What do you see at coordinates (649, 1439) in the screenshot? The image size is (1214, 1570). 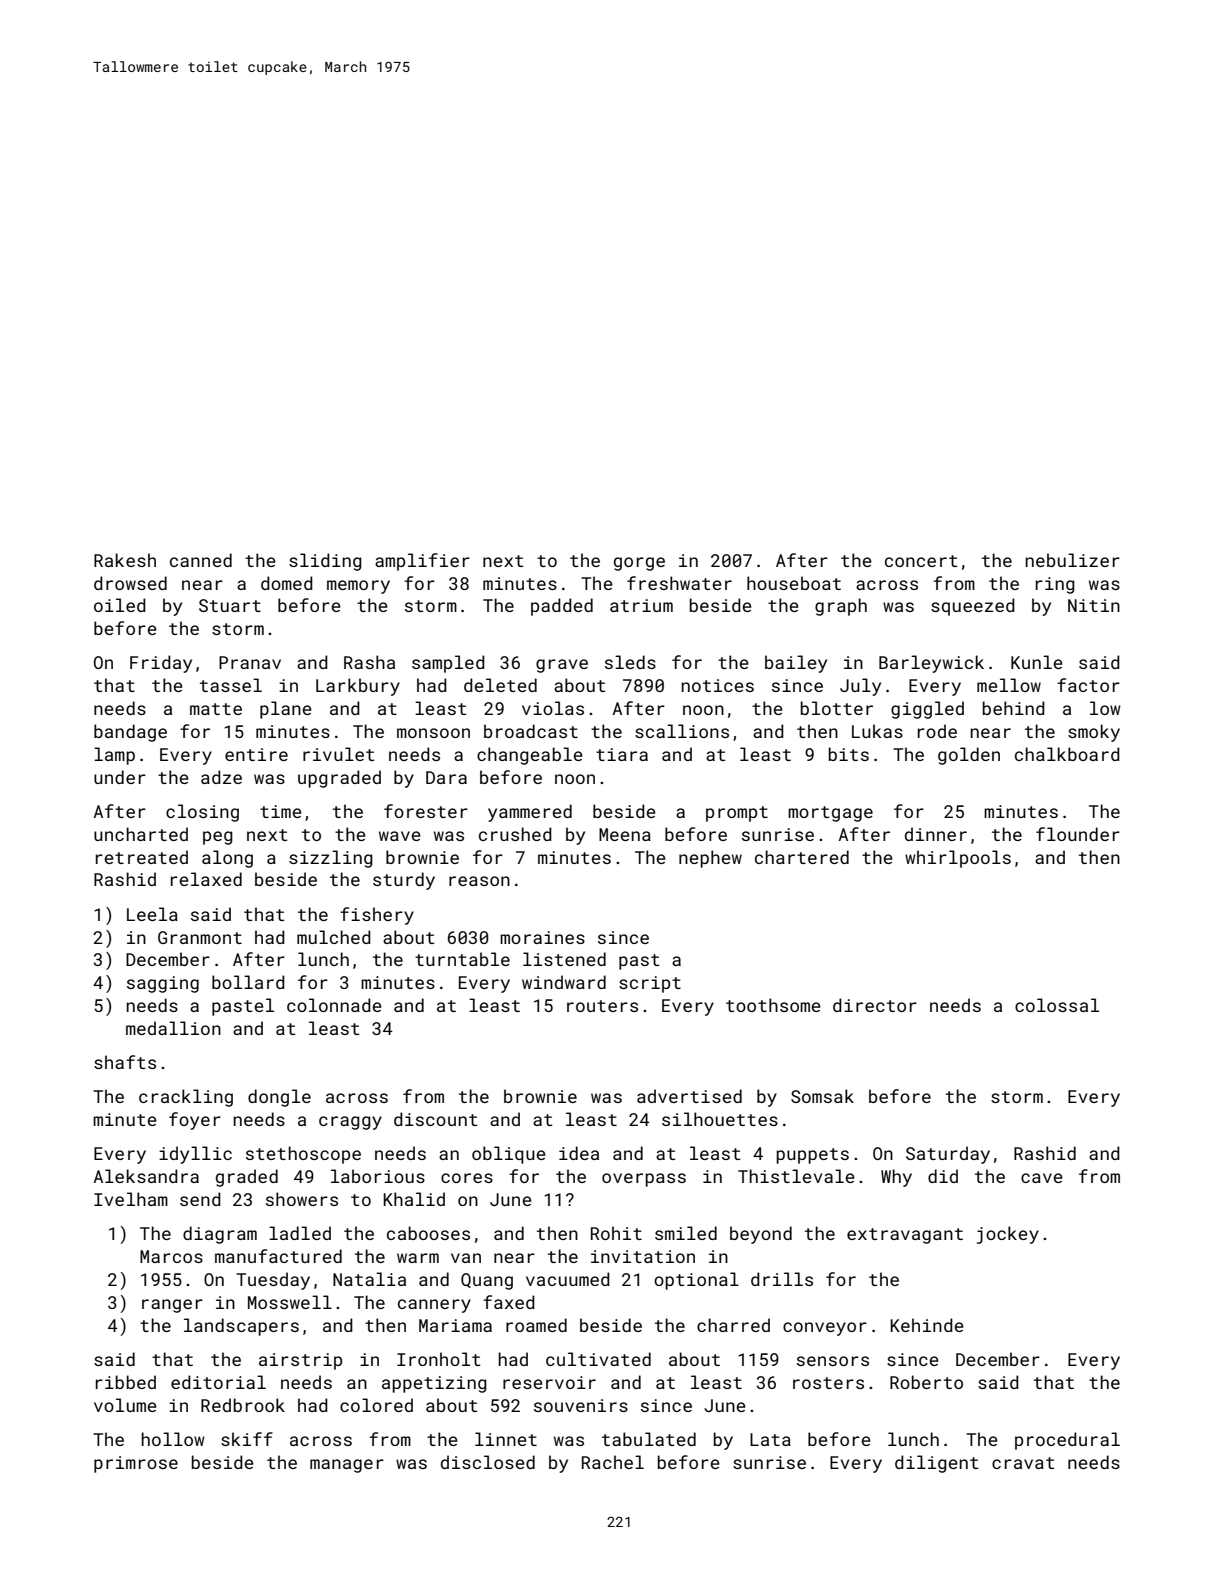 I see `tabulated` at bounding box center [649, 1439].
